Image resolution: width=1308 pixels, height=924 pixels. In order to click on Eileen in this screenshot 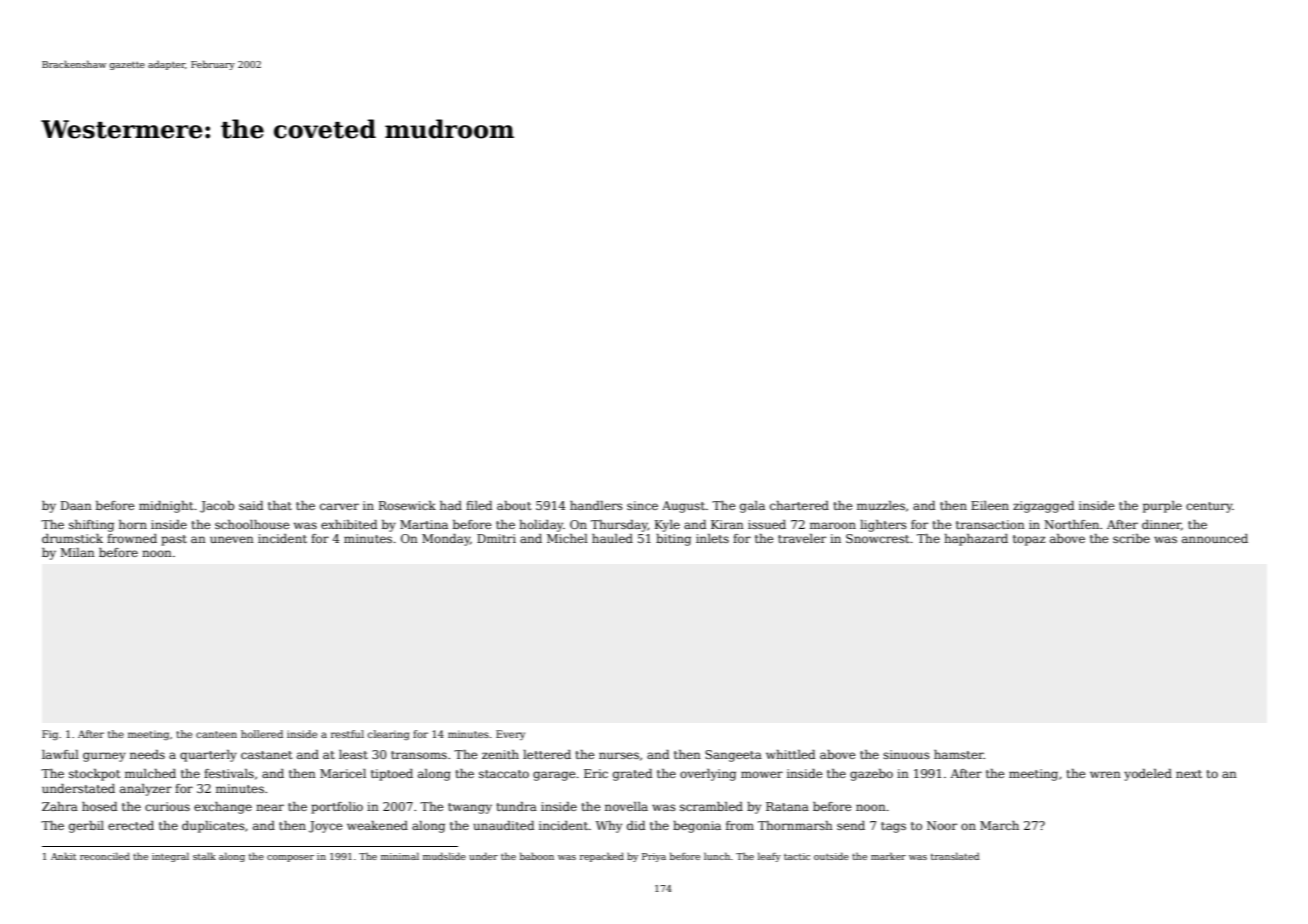, I will do `click(990, 505)`.
